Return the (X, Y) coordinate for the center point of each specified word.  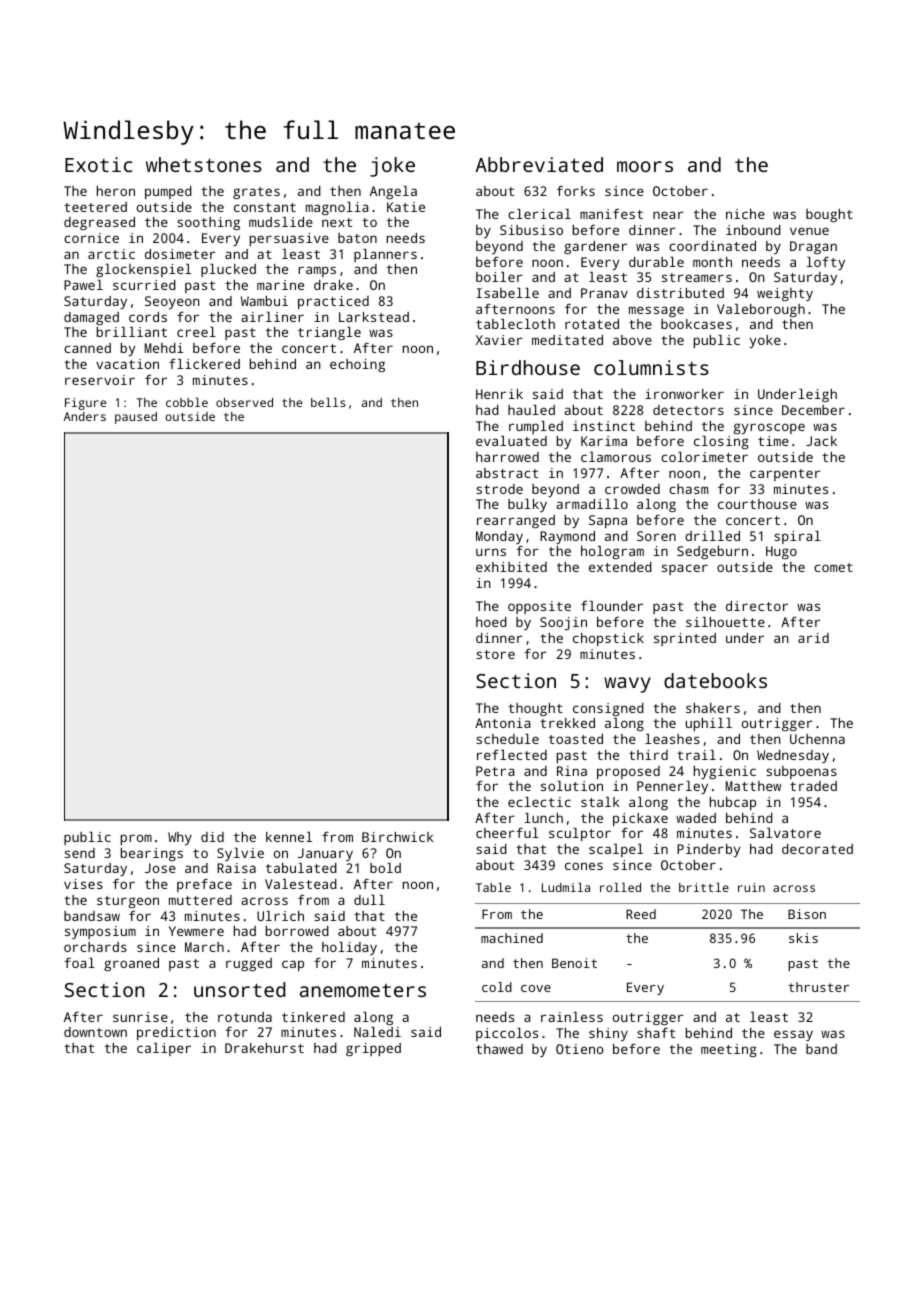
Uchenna (817, 739)
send (80, 853)
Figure (85, 404)
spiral (797, 537)
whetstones (204, 164)
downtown (95, 1032)
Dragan (813, 247)
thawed (499, 1049)
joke (392, 167)
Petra (495, 771)
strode (499, 489)
